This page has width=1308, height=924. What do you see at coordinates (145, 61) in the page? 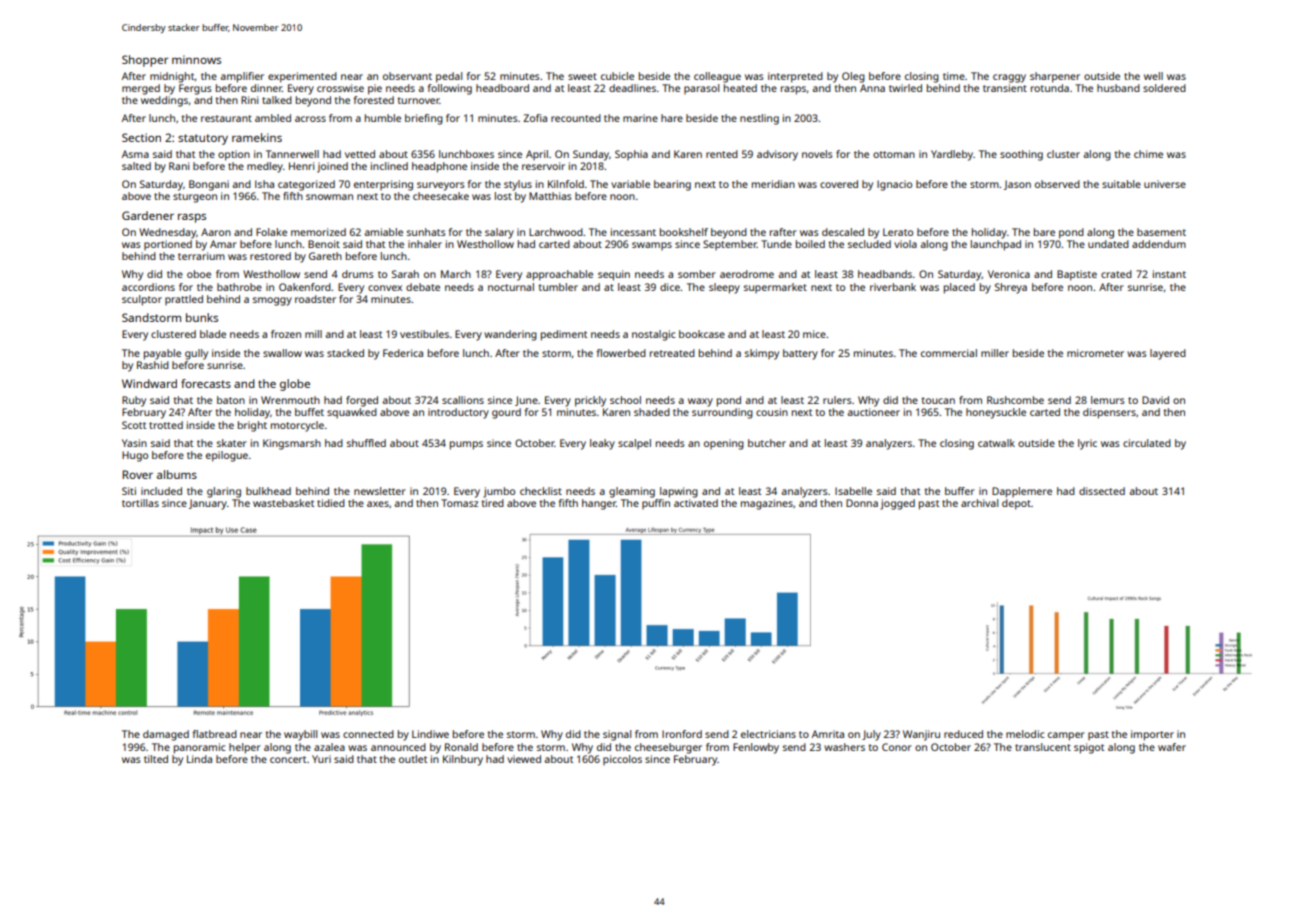
I see `Shopper` at bounding box center [145, 61].
